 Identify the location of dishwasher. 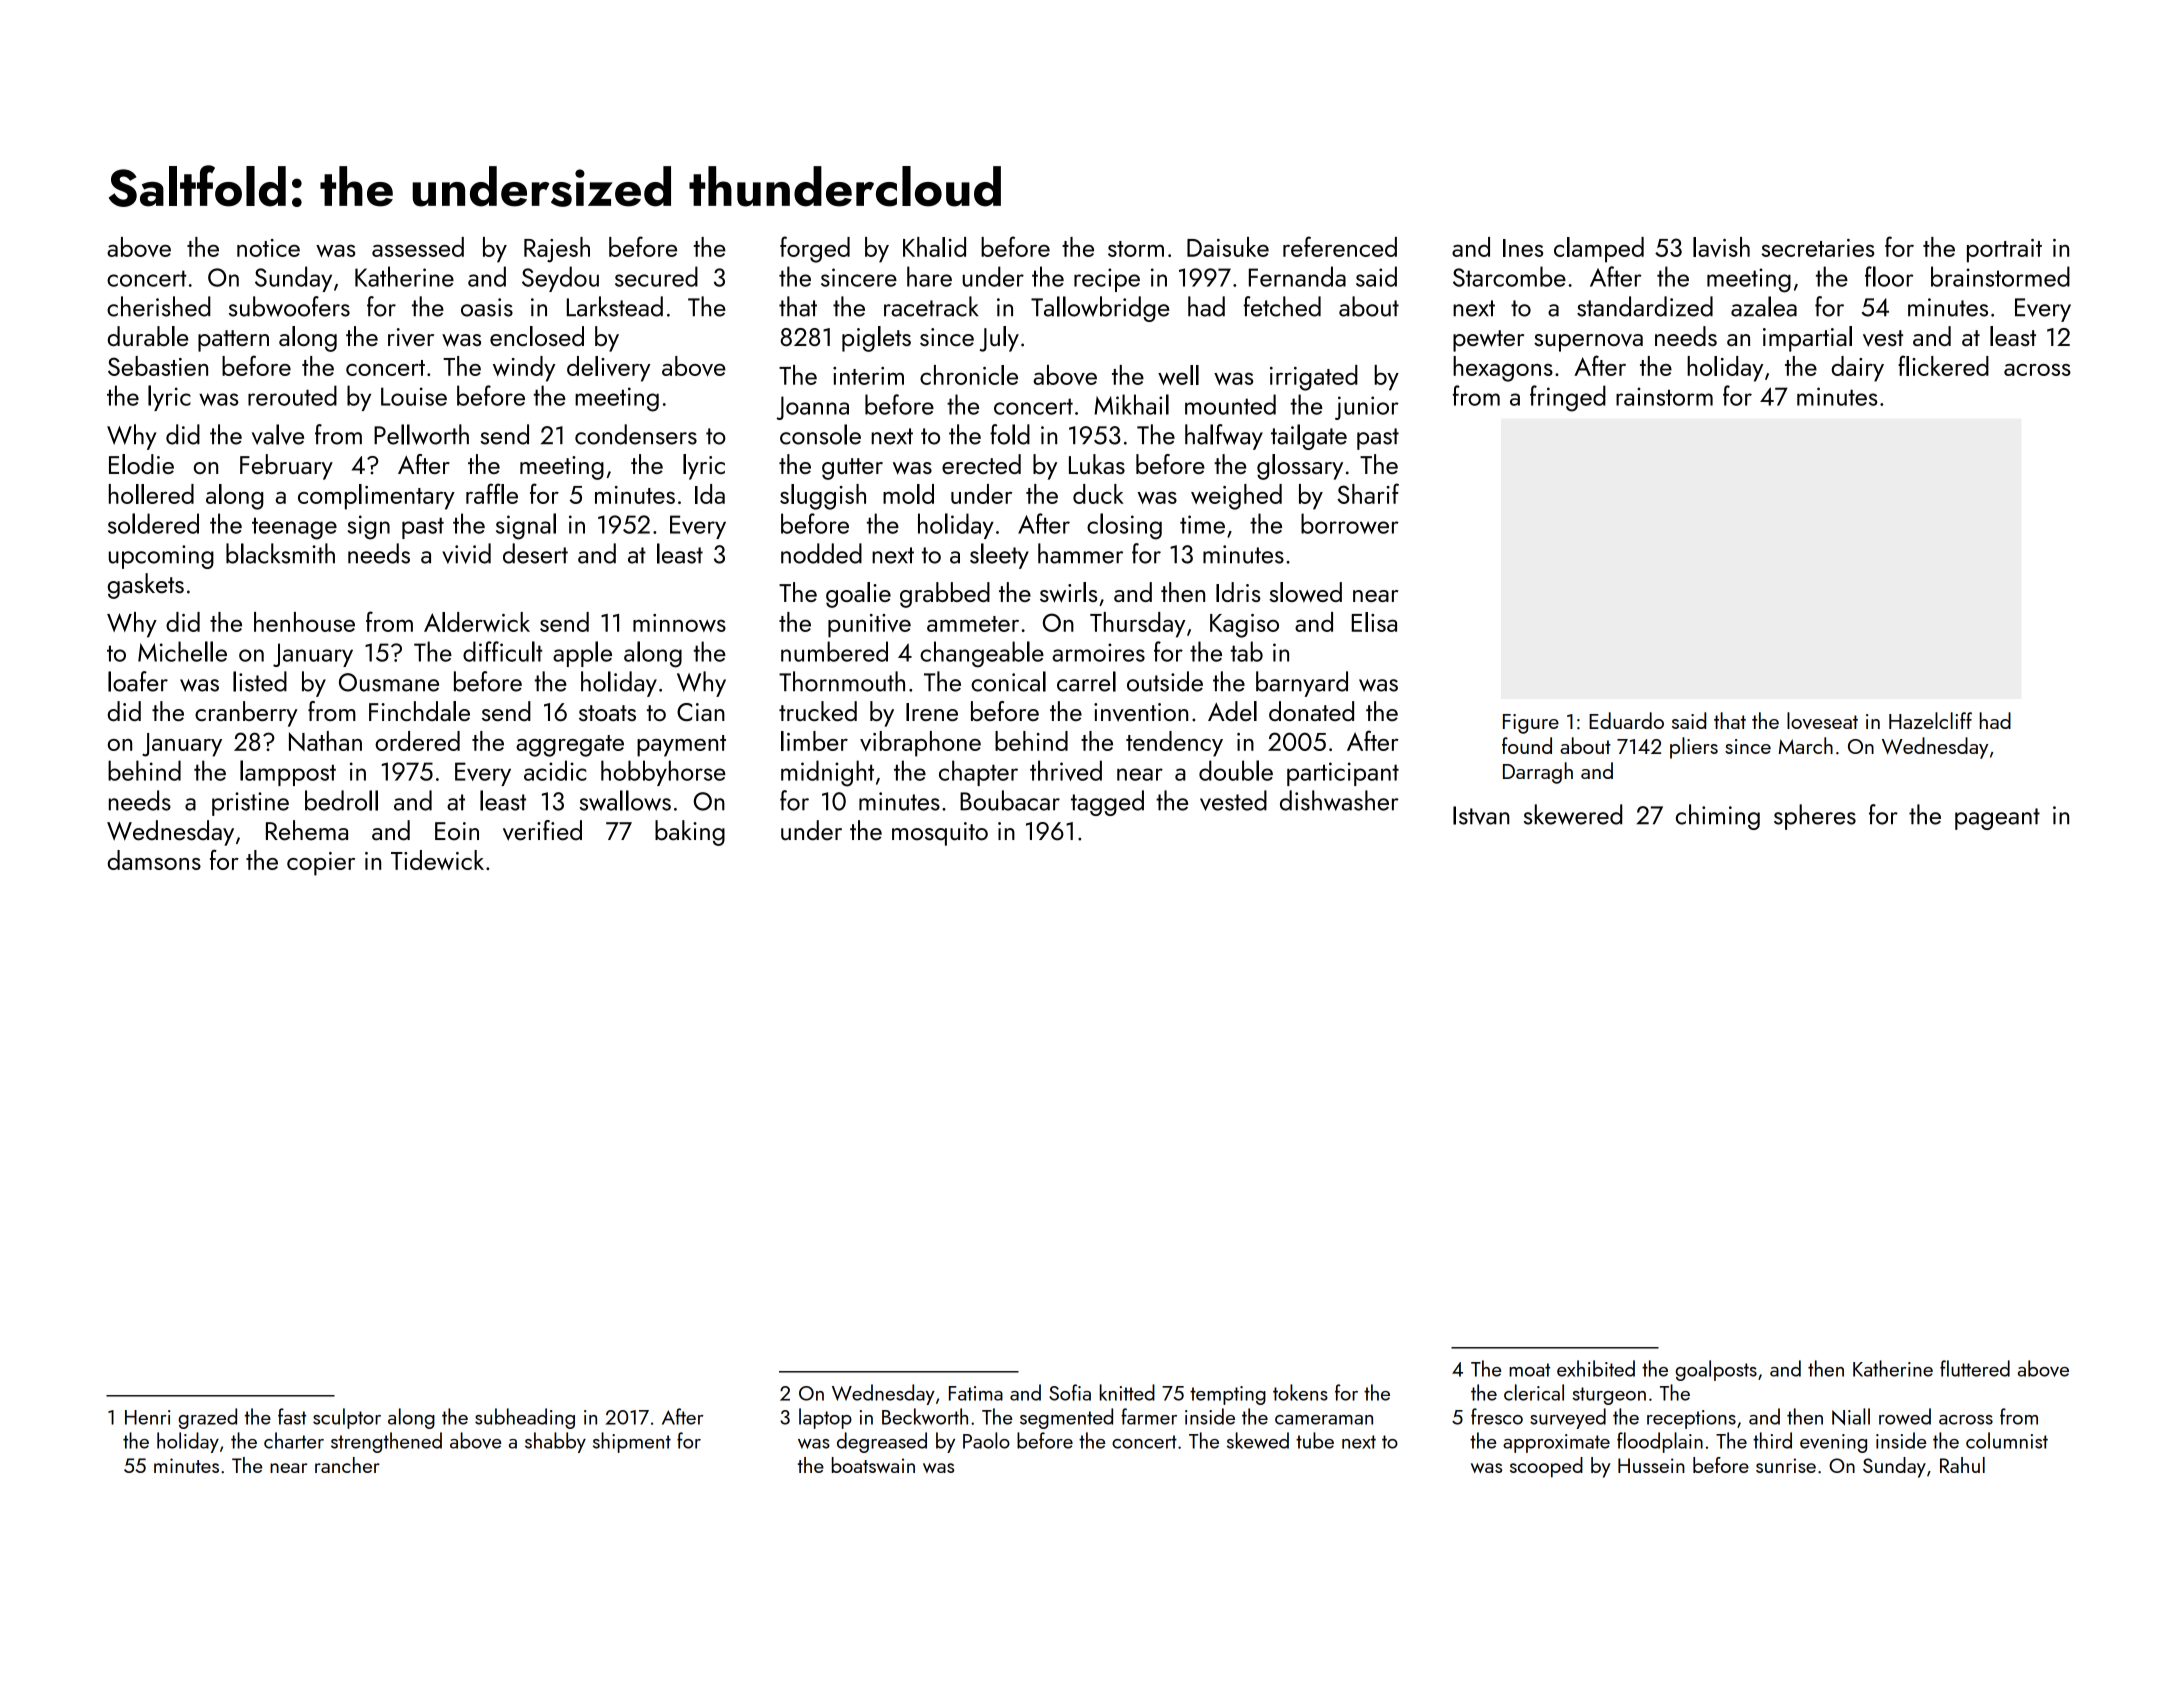
(1339, 800).
